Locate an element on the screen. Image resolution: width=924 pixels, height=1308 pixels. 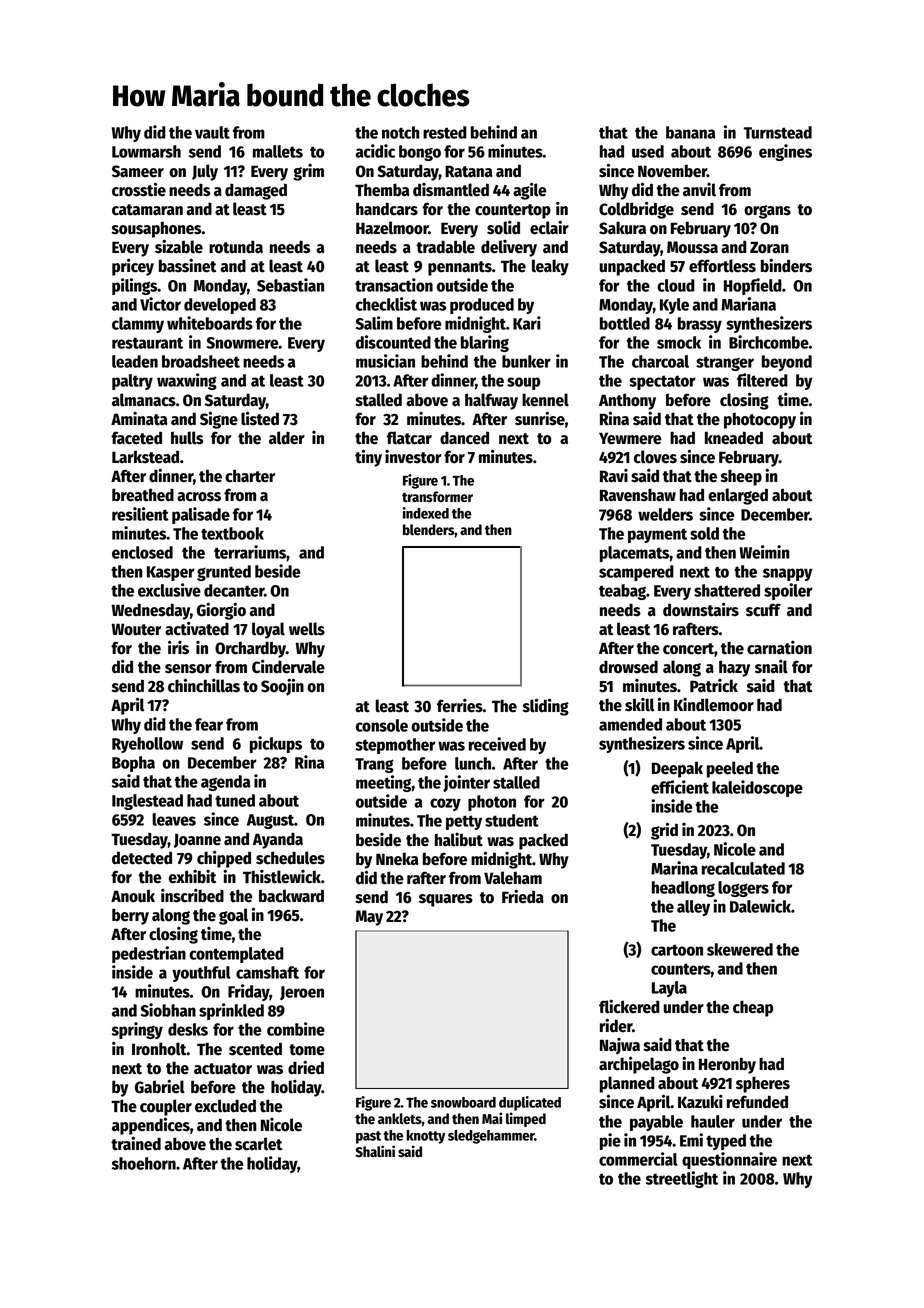
developed is located at coordinates (220, 306).
